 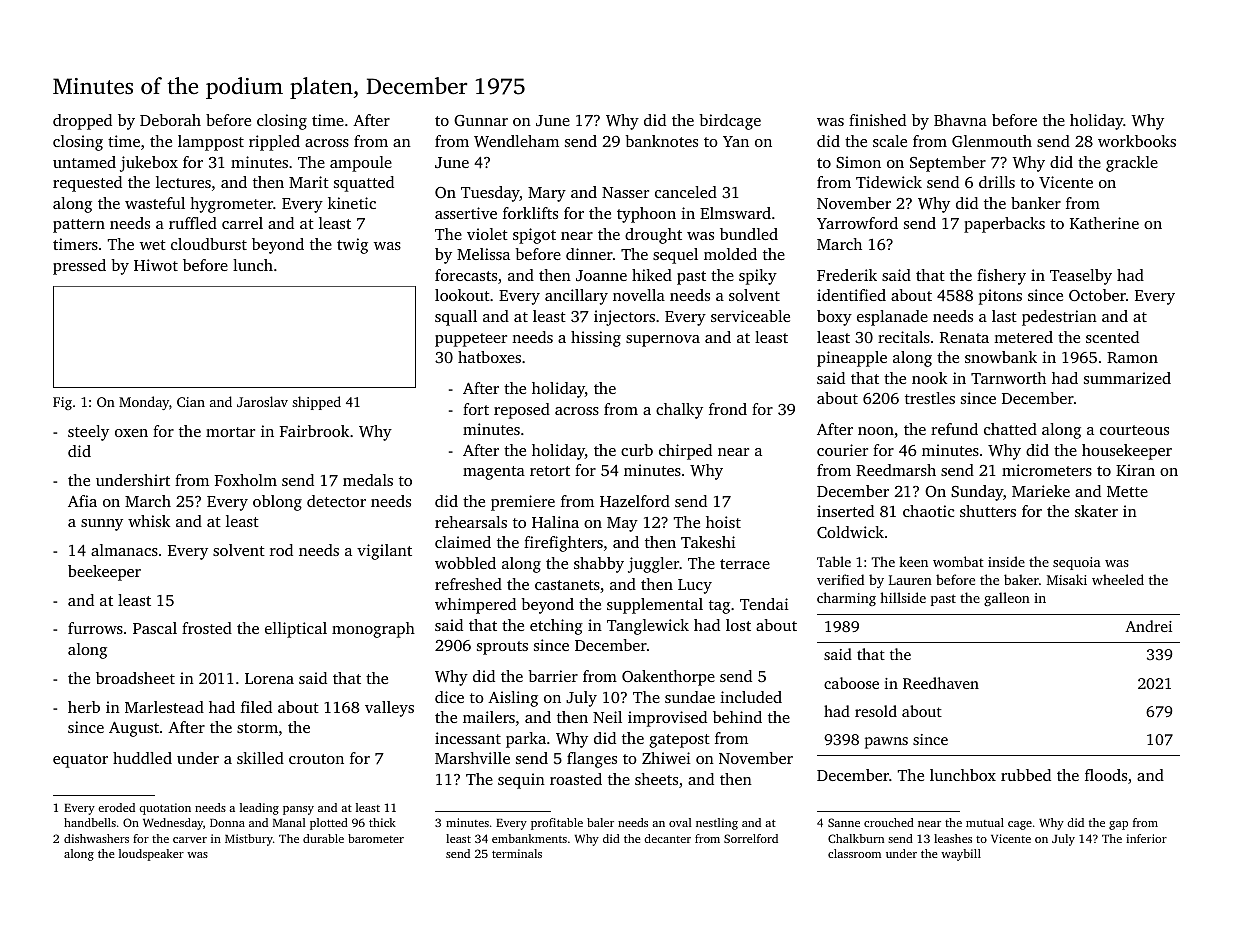 What do you see at coordinates (151, 855) in the page?
I see `loudspeaker` at bounding box center [151, 855].
